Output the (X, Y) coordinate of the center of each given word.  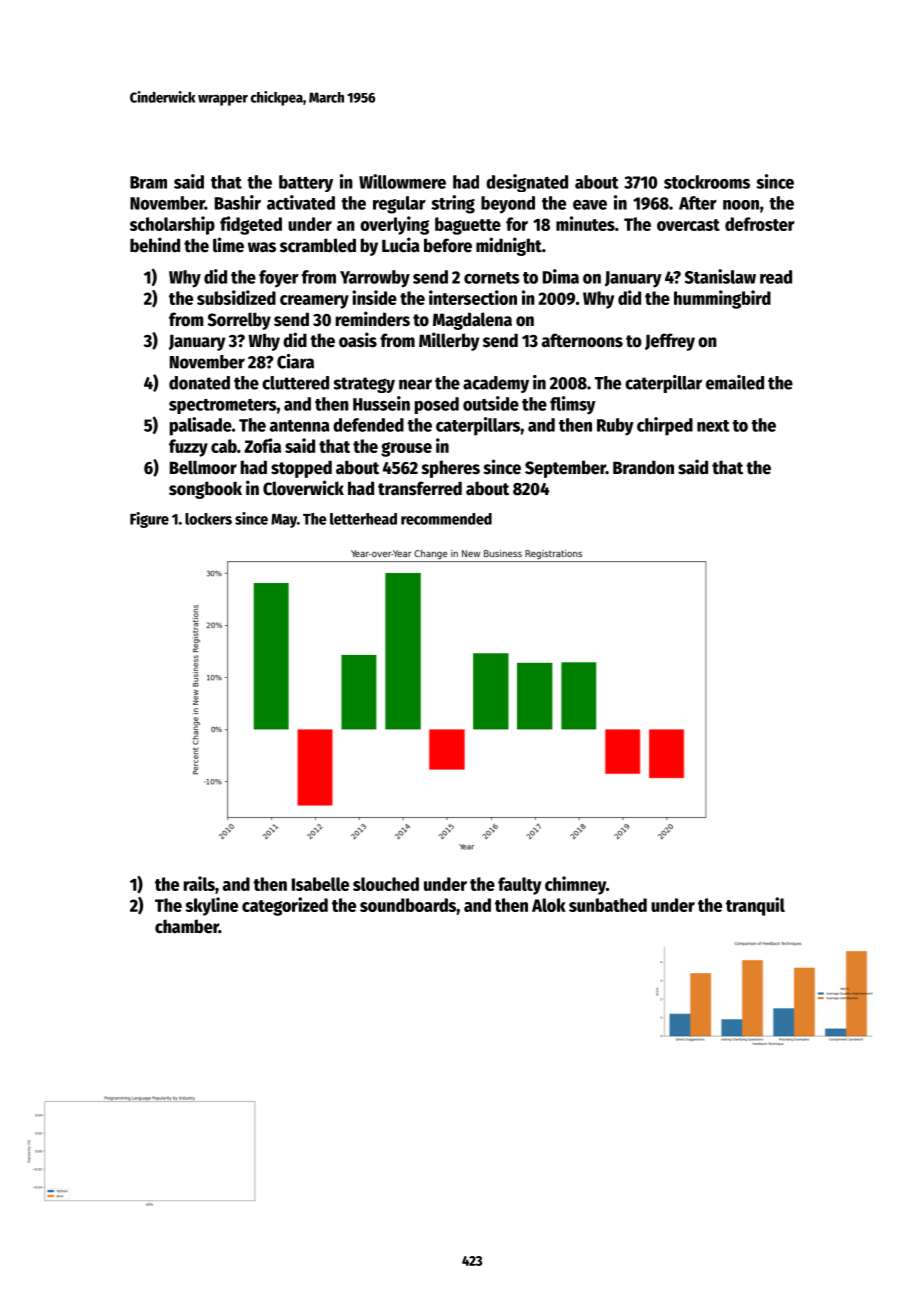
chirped (665, 426)
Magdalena (472, 321)
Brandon (643, 467)
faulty (519, 886)
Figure (149, 520)
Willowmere (402, 181)
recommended (446, 519)
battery (306, 183)
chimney (575, 885)
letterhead (363, 519)
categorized (285, 906)
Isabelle (320, 884)
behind (155, 245)
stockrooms (707, 182)
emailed (735, 382)
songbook (205, 490)
